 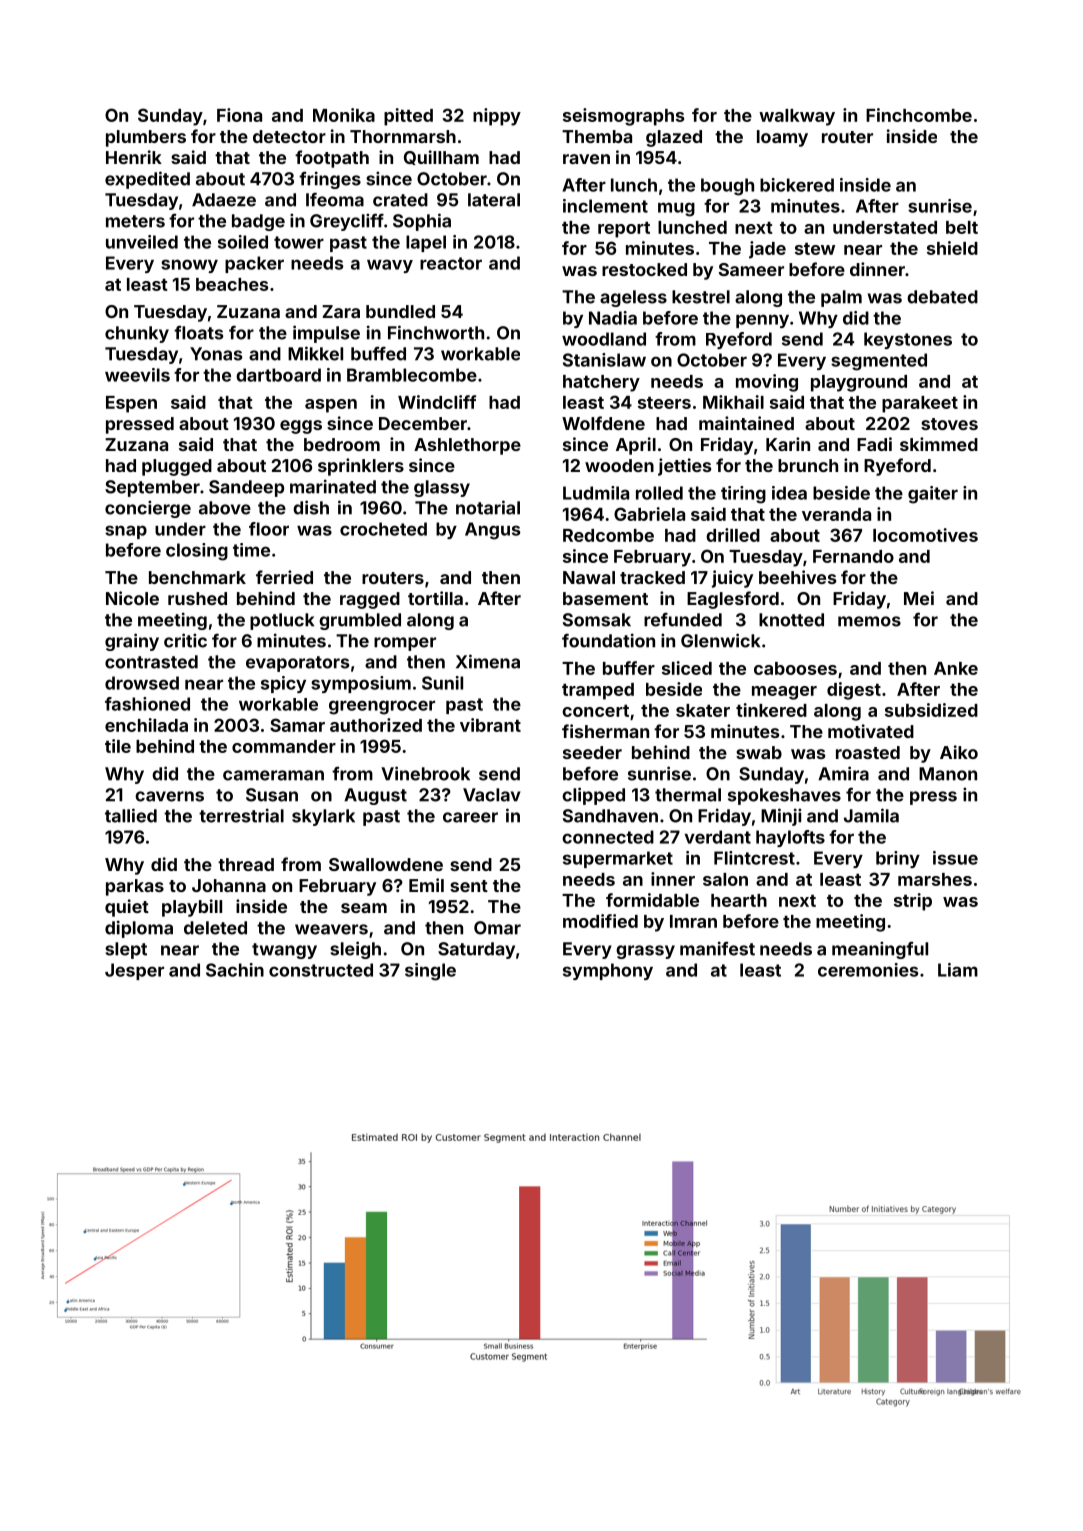 I want to click on wavy, so click(x=390, y=266).
